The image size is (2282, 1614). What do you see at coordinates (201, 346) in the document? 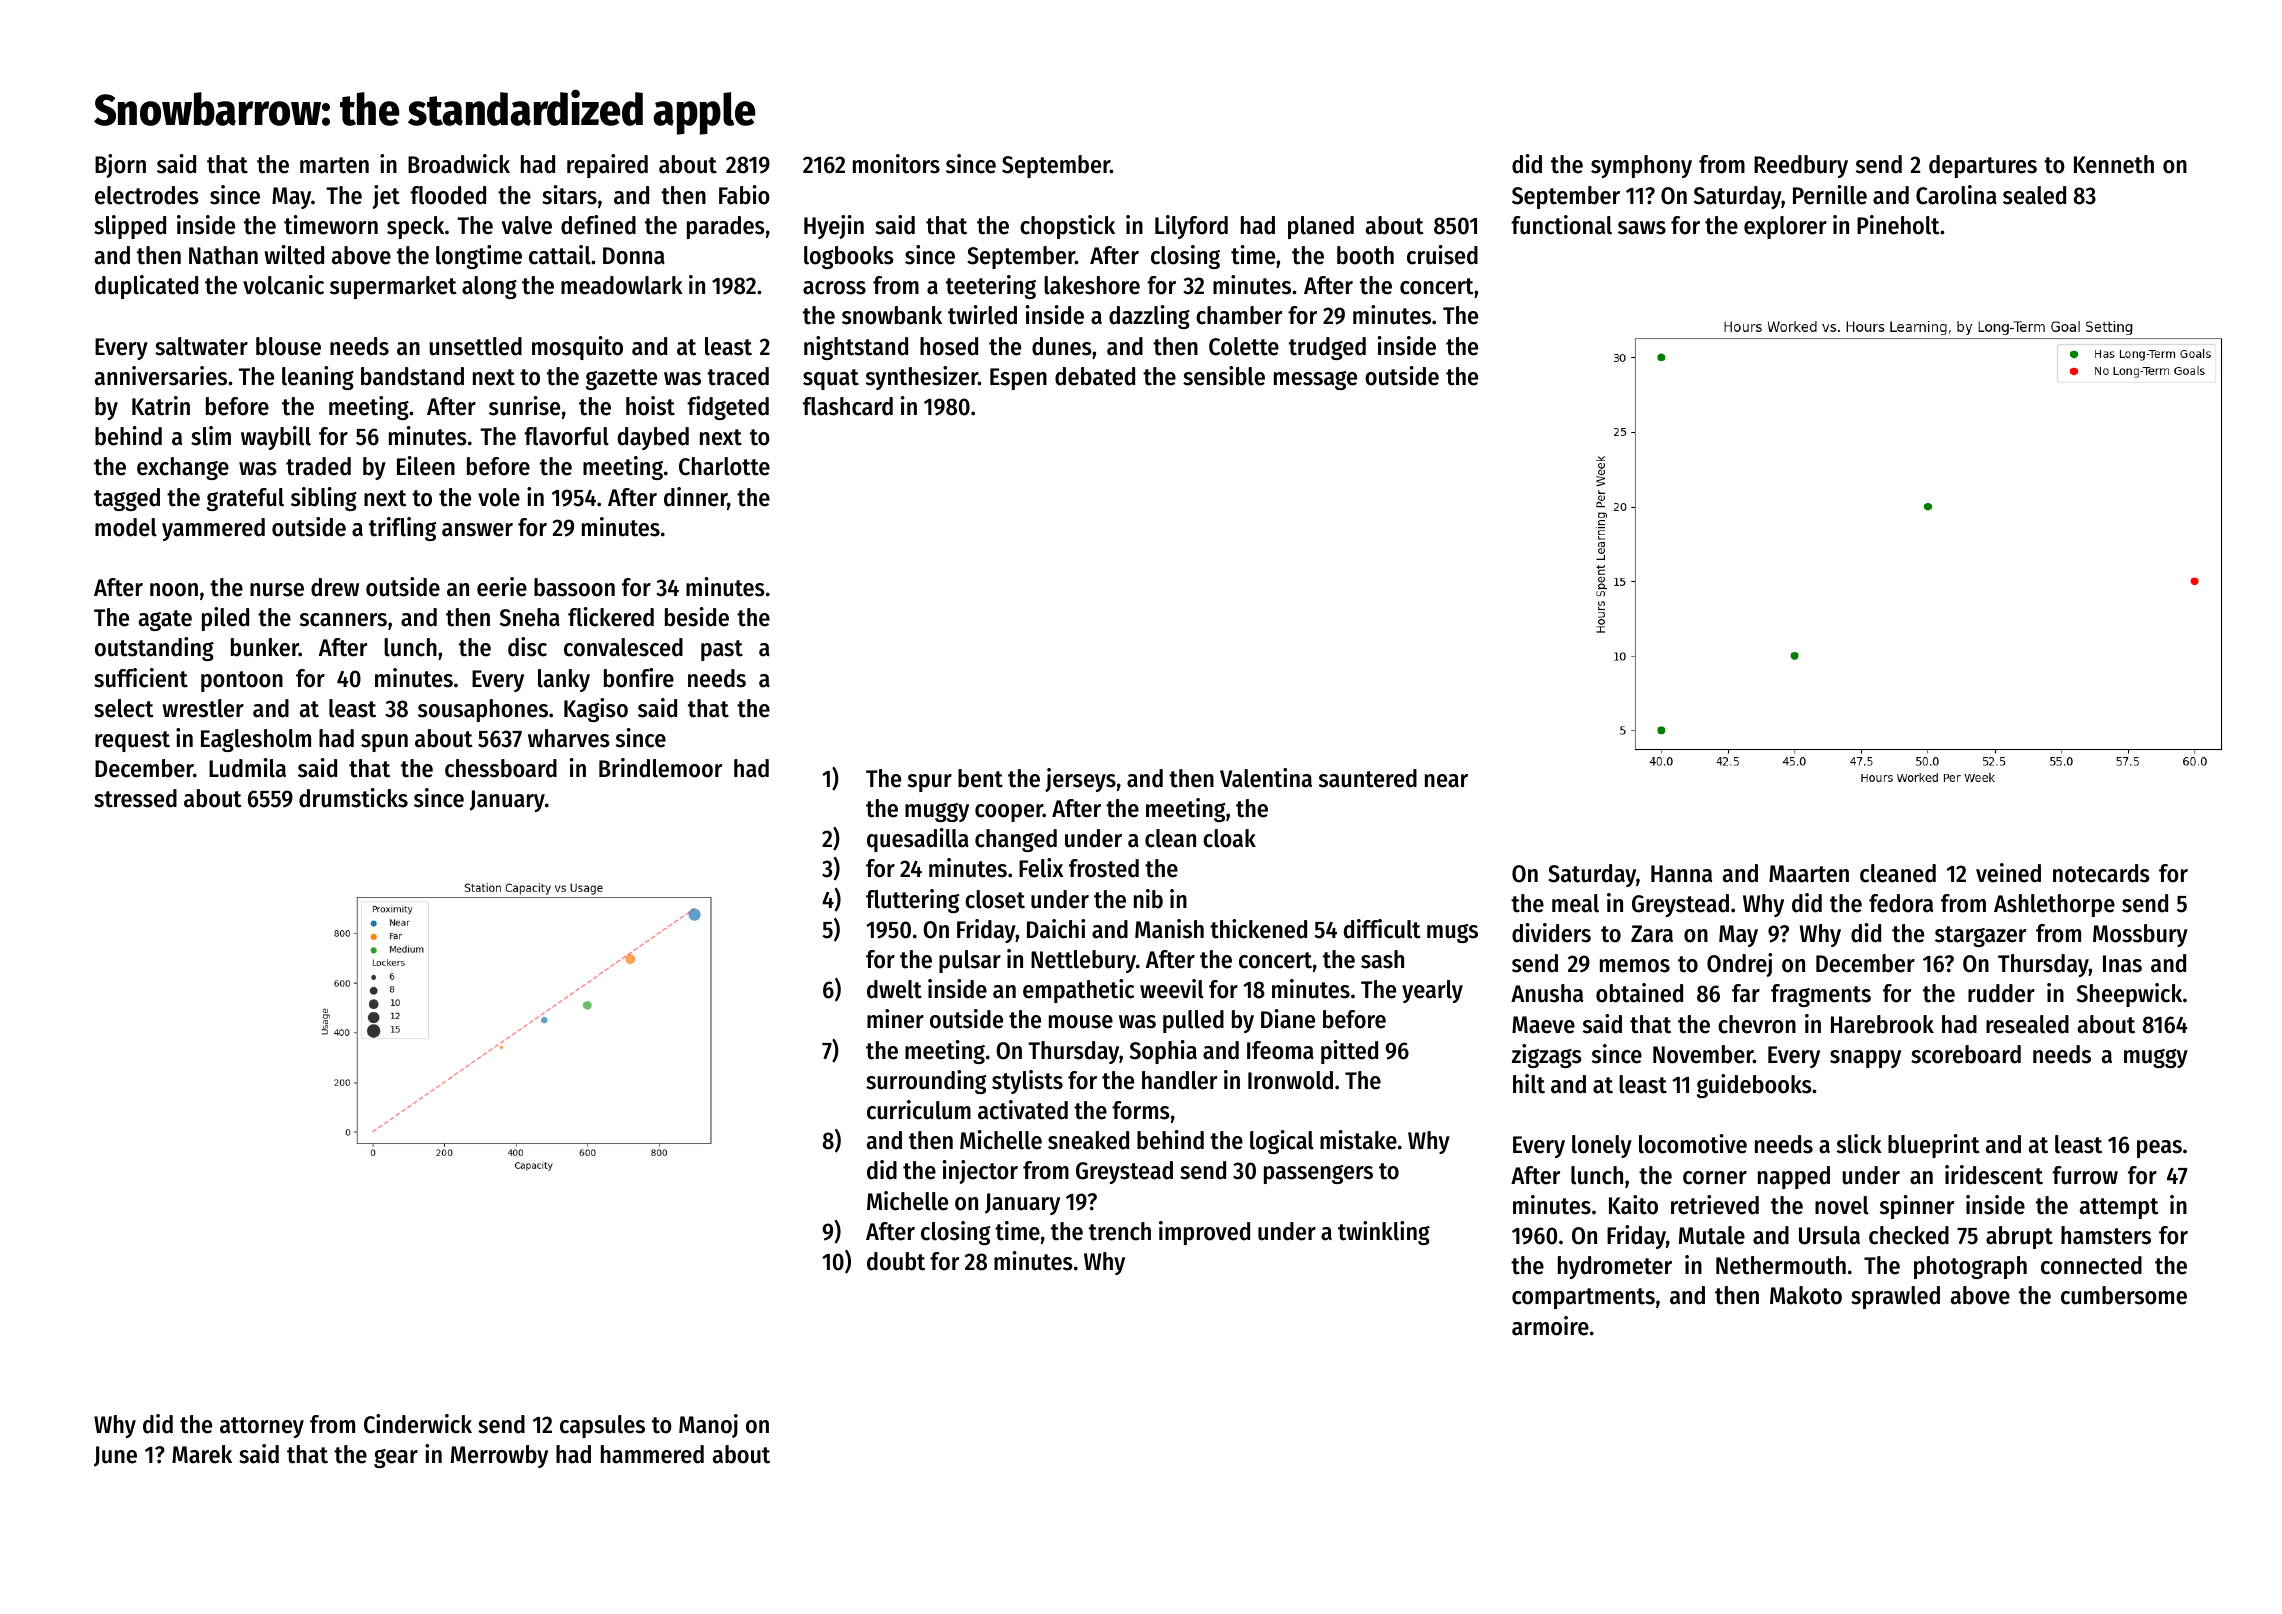
I see `saltwater` at bounding box center [201, 346].
